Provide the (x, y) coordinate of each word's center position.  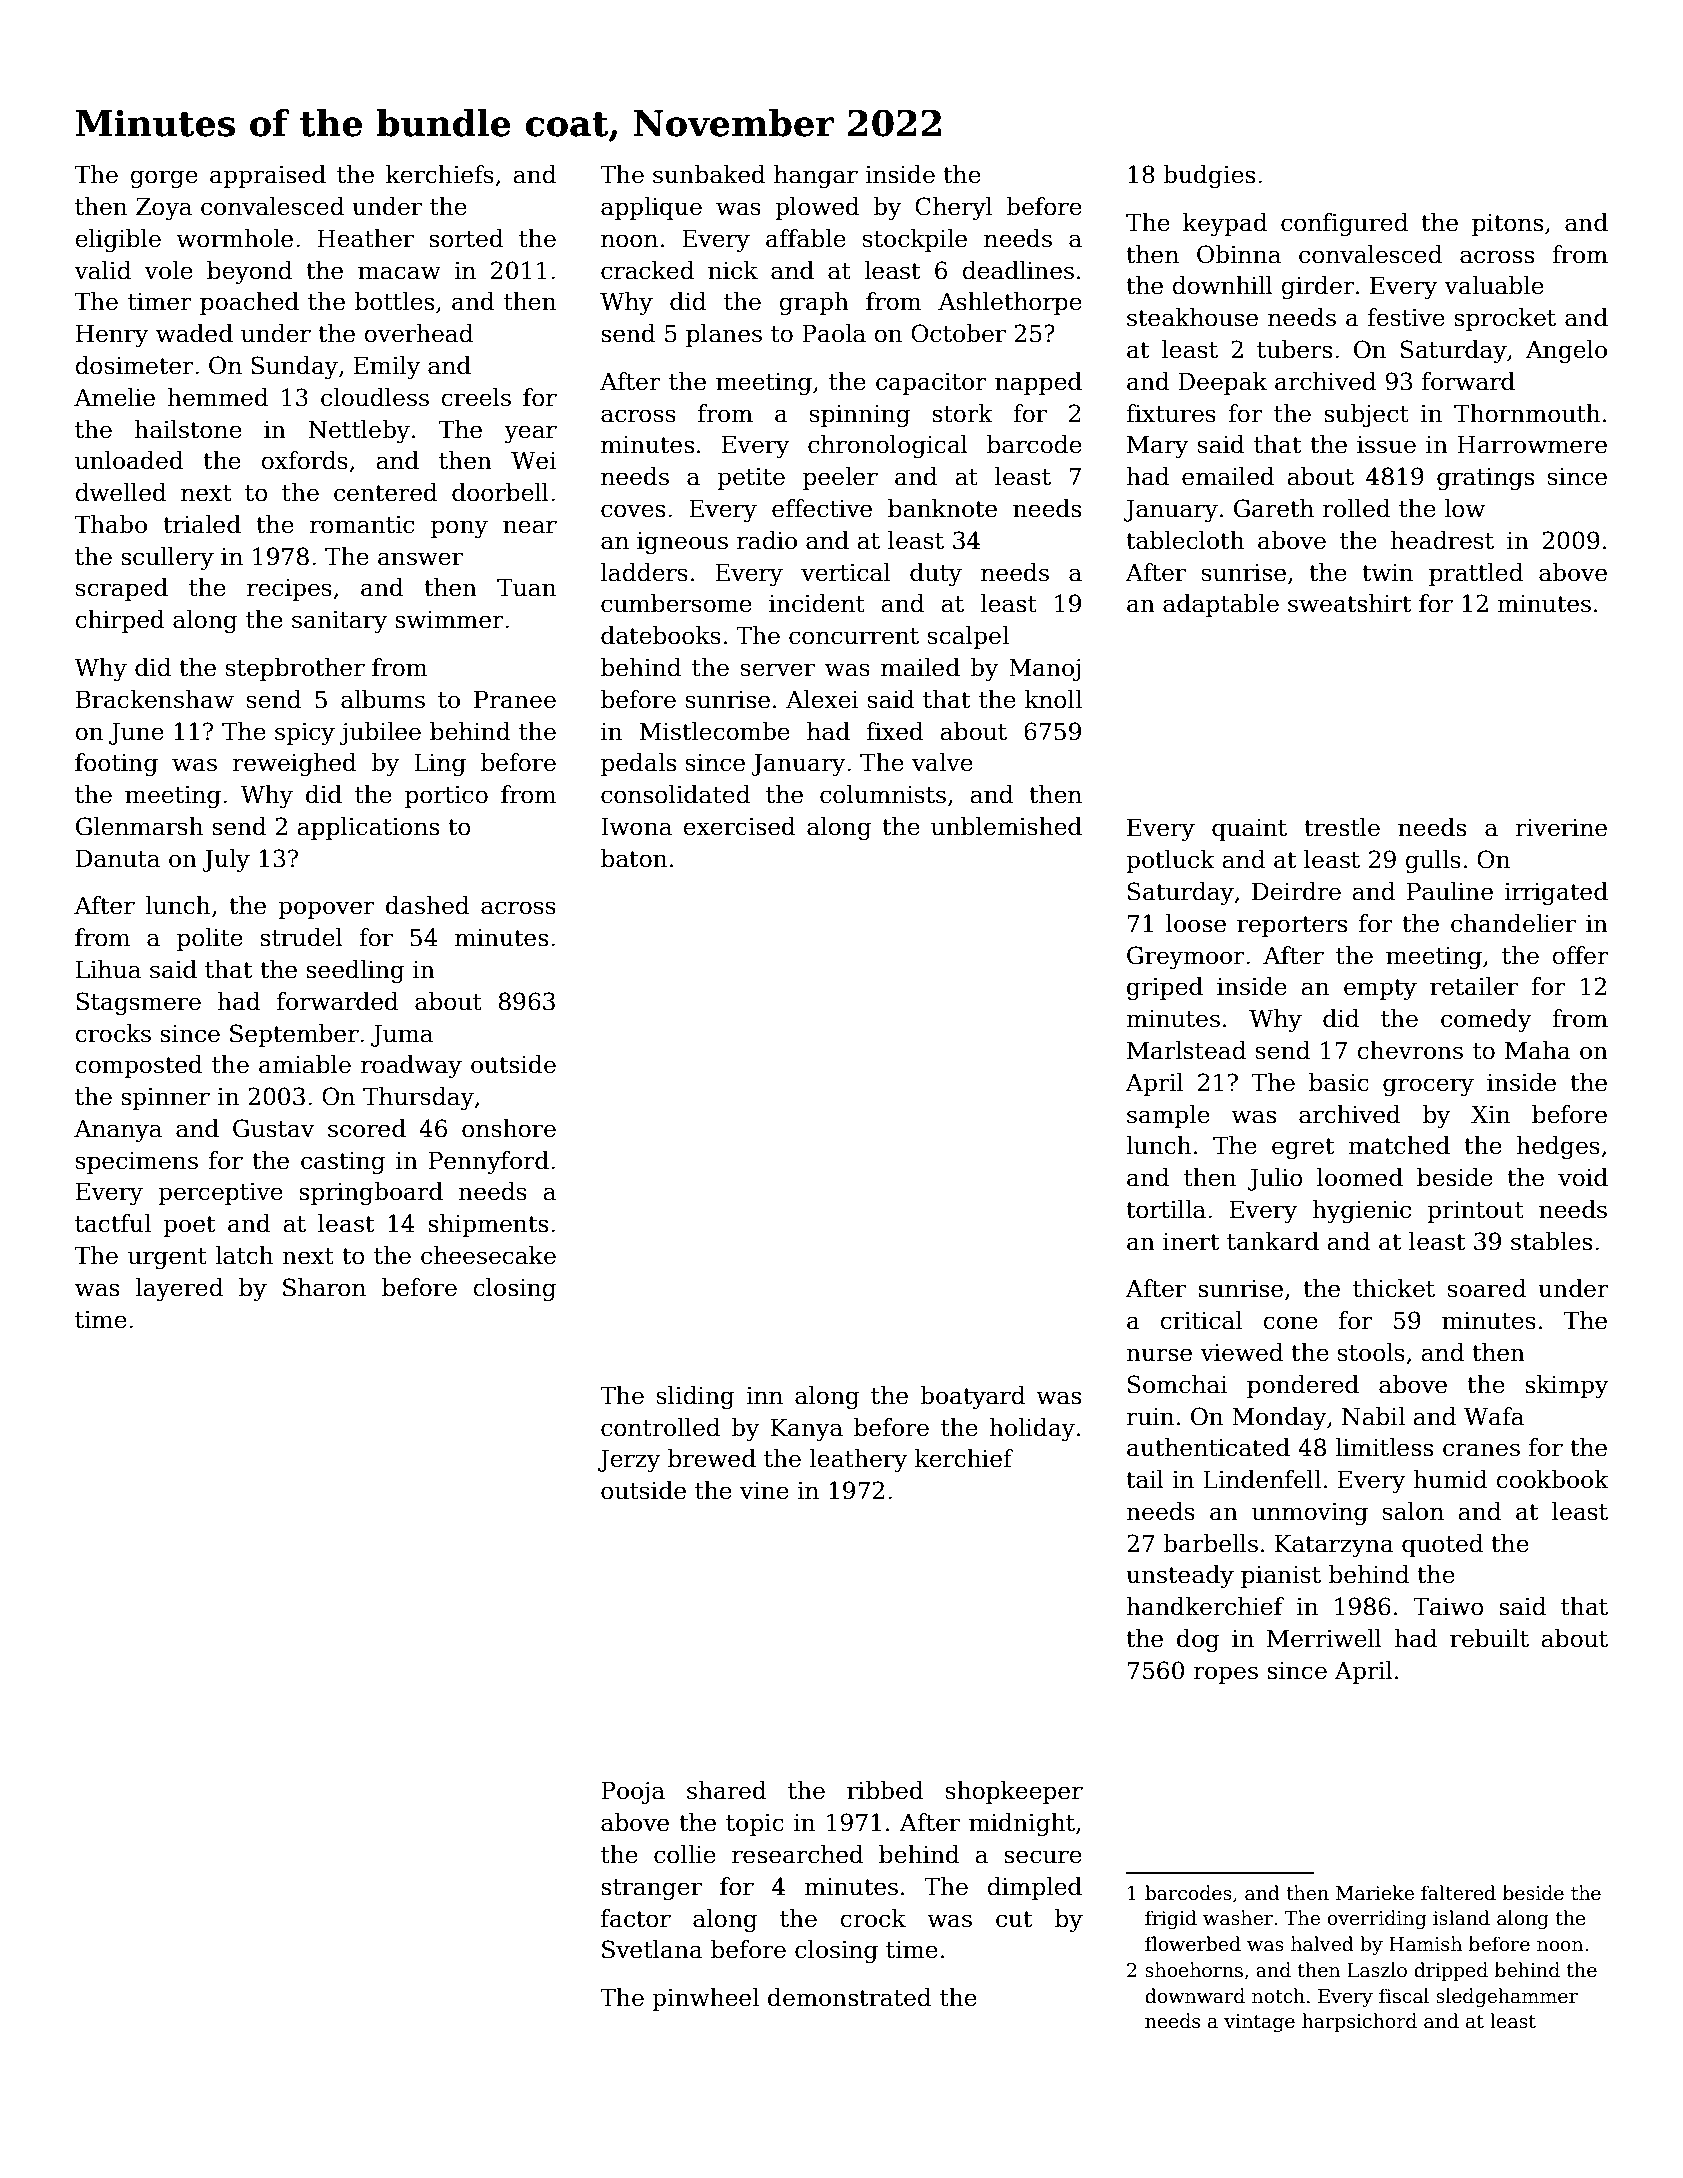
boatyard (972, 1397)
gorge (164, 179)
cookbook (1553, 1479)
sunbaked (709, 174)
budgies (1209, 176)
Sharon (324, 1287)
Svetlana (652, 1949)
